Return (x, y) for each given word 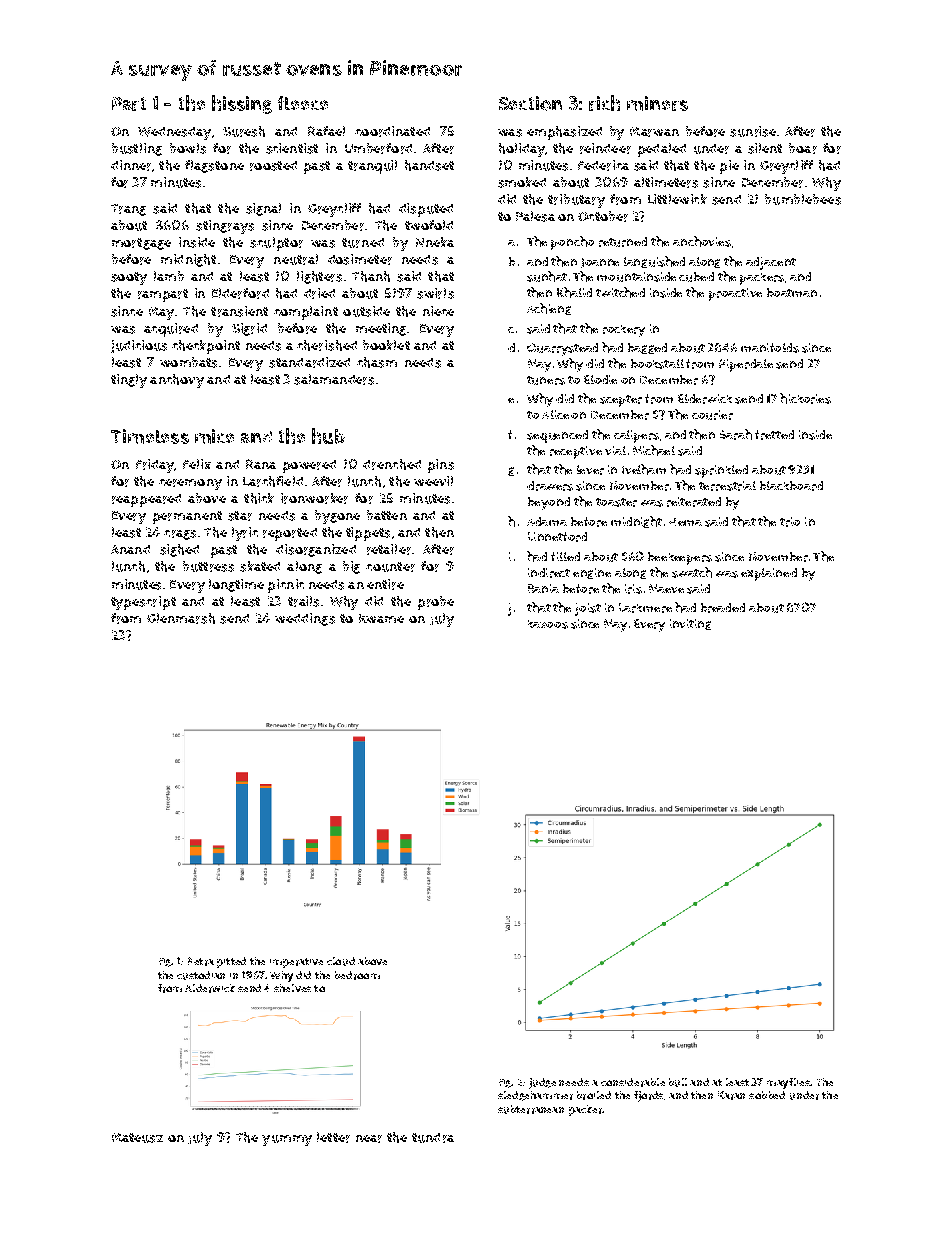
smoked (522, 182)
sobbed (767, 1095)
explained (769, 574)
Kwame (381, 618)
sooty (129, 278)
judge (542, 1083)
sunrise (753, 131)
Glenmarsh (181, 618)
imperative (296, 963)
